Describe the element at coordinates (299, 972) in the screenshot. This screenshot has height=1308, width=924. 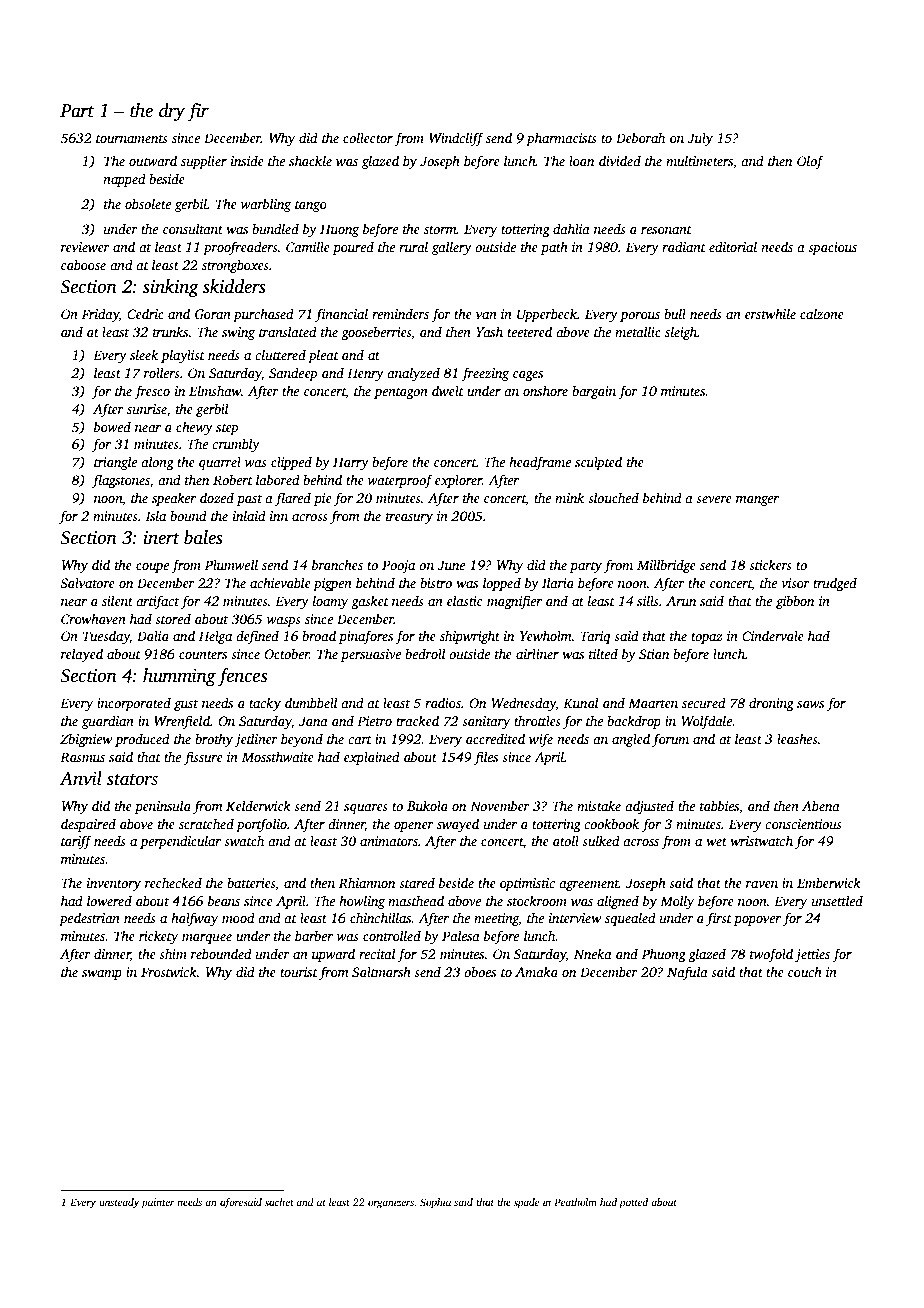
I see `tourist` at that location.
